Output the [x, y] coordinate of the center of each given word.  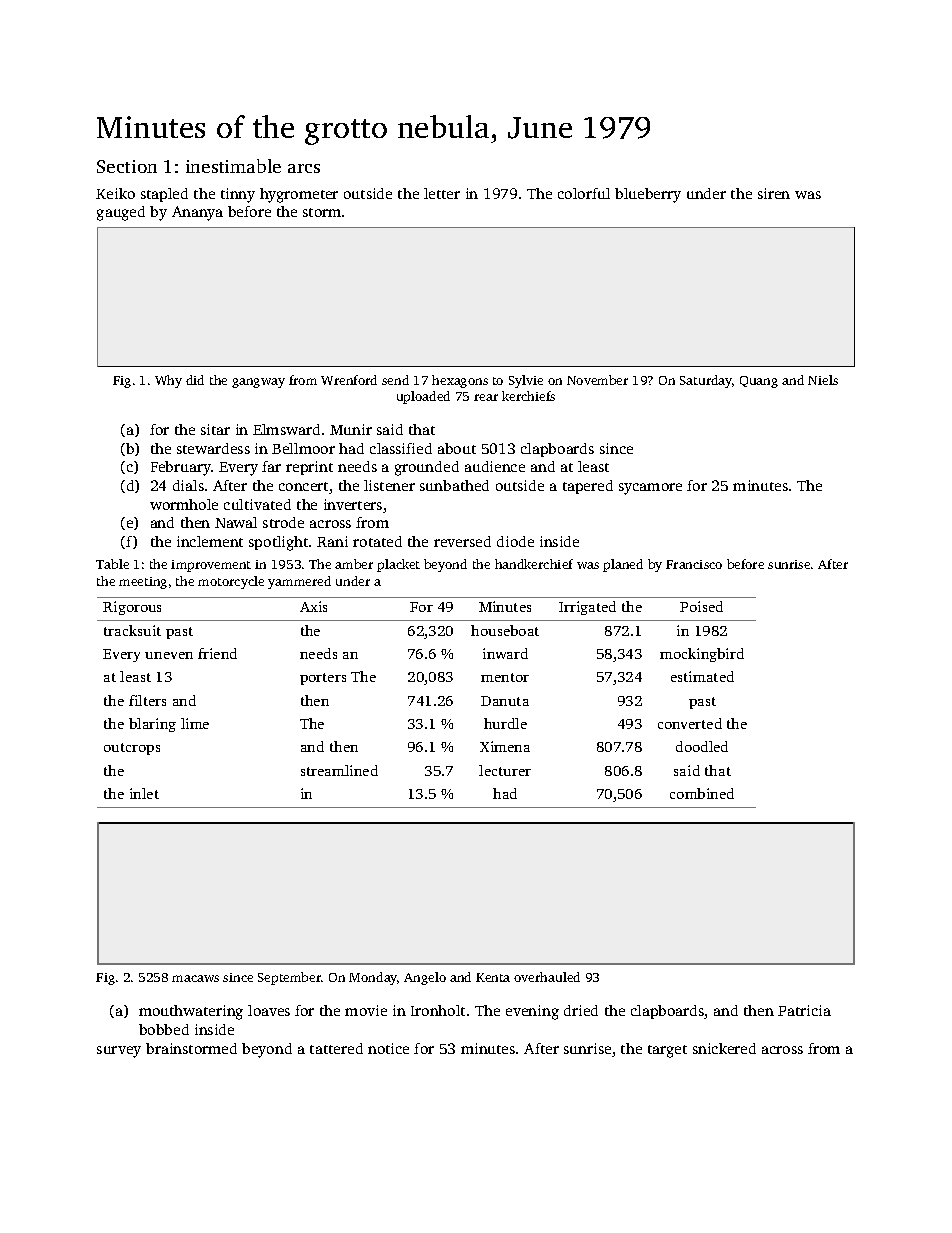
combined [702, 793]
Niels [823, 380]
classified [401, 448]
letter [442, 193]
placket [398, 565]
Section [127, 166]
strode [283, 522]
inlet [144, 793]
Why [168, 381]
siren [774, 193]
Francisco [694, 564]
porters [323, 679]
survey [119, 1052]
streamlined [339, 770]
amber [354, 564]
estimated [702, 676]
